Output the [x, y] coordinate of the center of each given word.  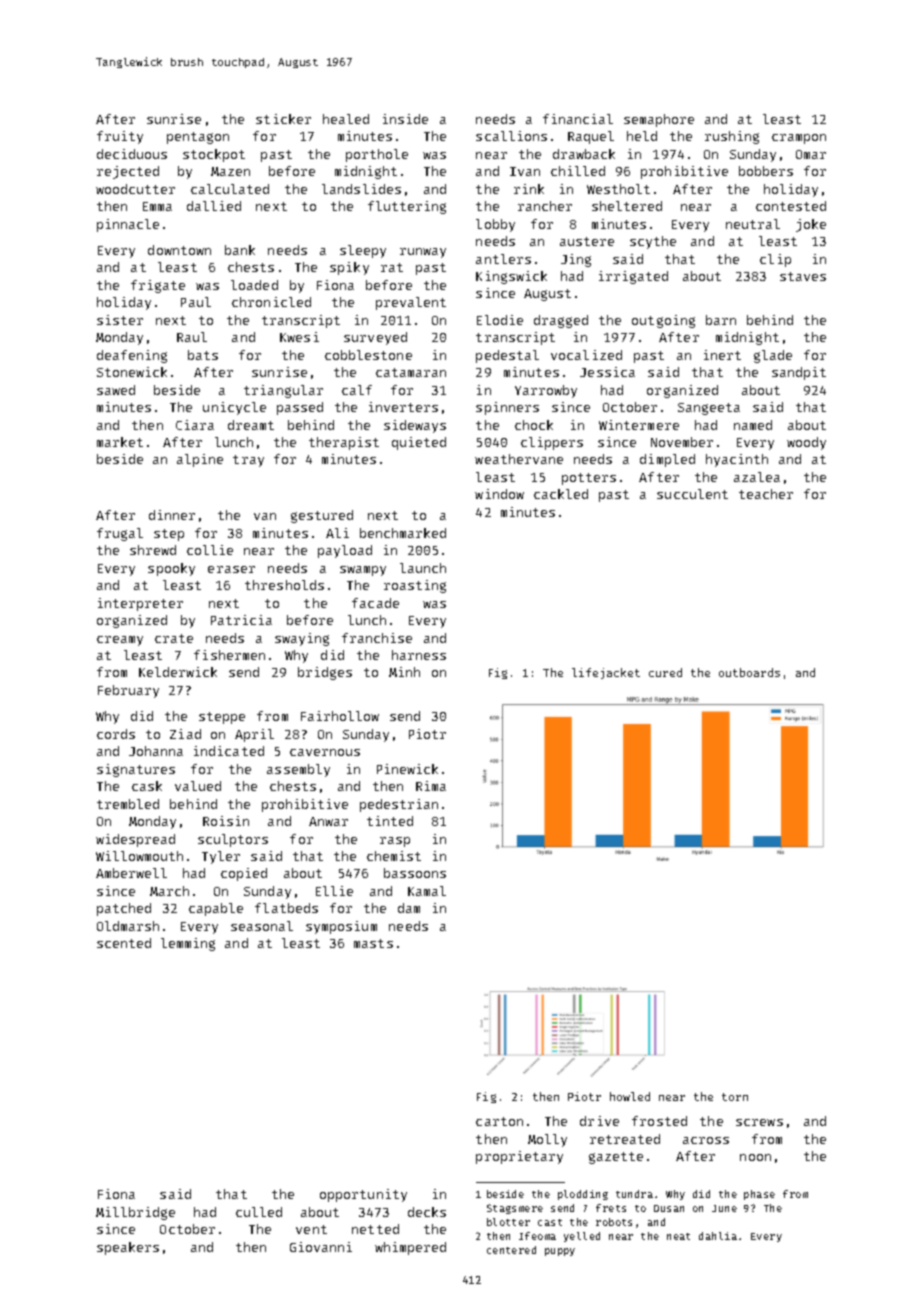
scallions [511, 136]
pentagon [198, 138]
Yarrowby [546, 391]
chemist [394, 856]
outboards [749, 672]
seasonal [262, 926]
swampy [363, 571]
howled [630, 1096]
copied [244, 874]
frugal [120, 534]
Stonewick [132, 372]
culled [259, 1212]
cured [665, 672]
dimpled [667, 460]
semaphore [659, 120]
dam [409, 908]
